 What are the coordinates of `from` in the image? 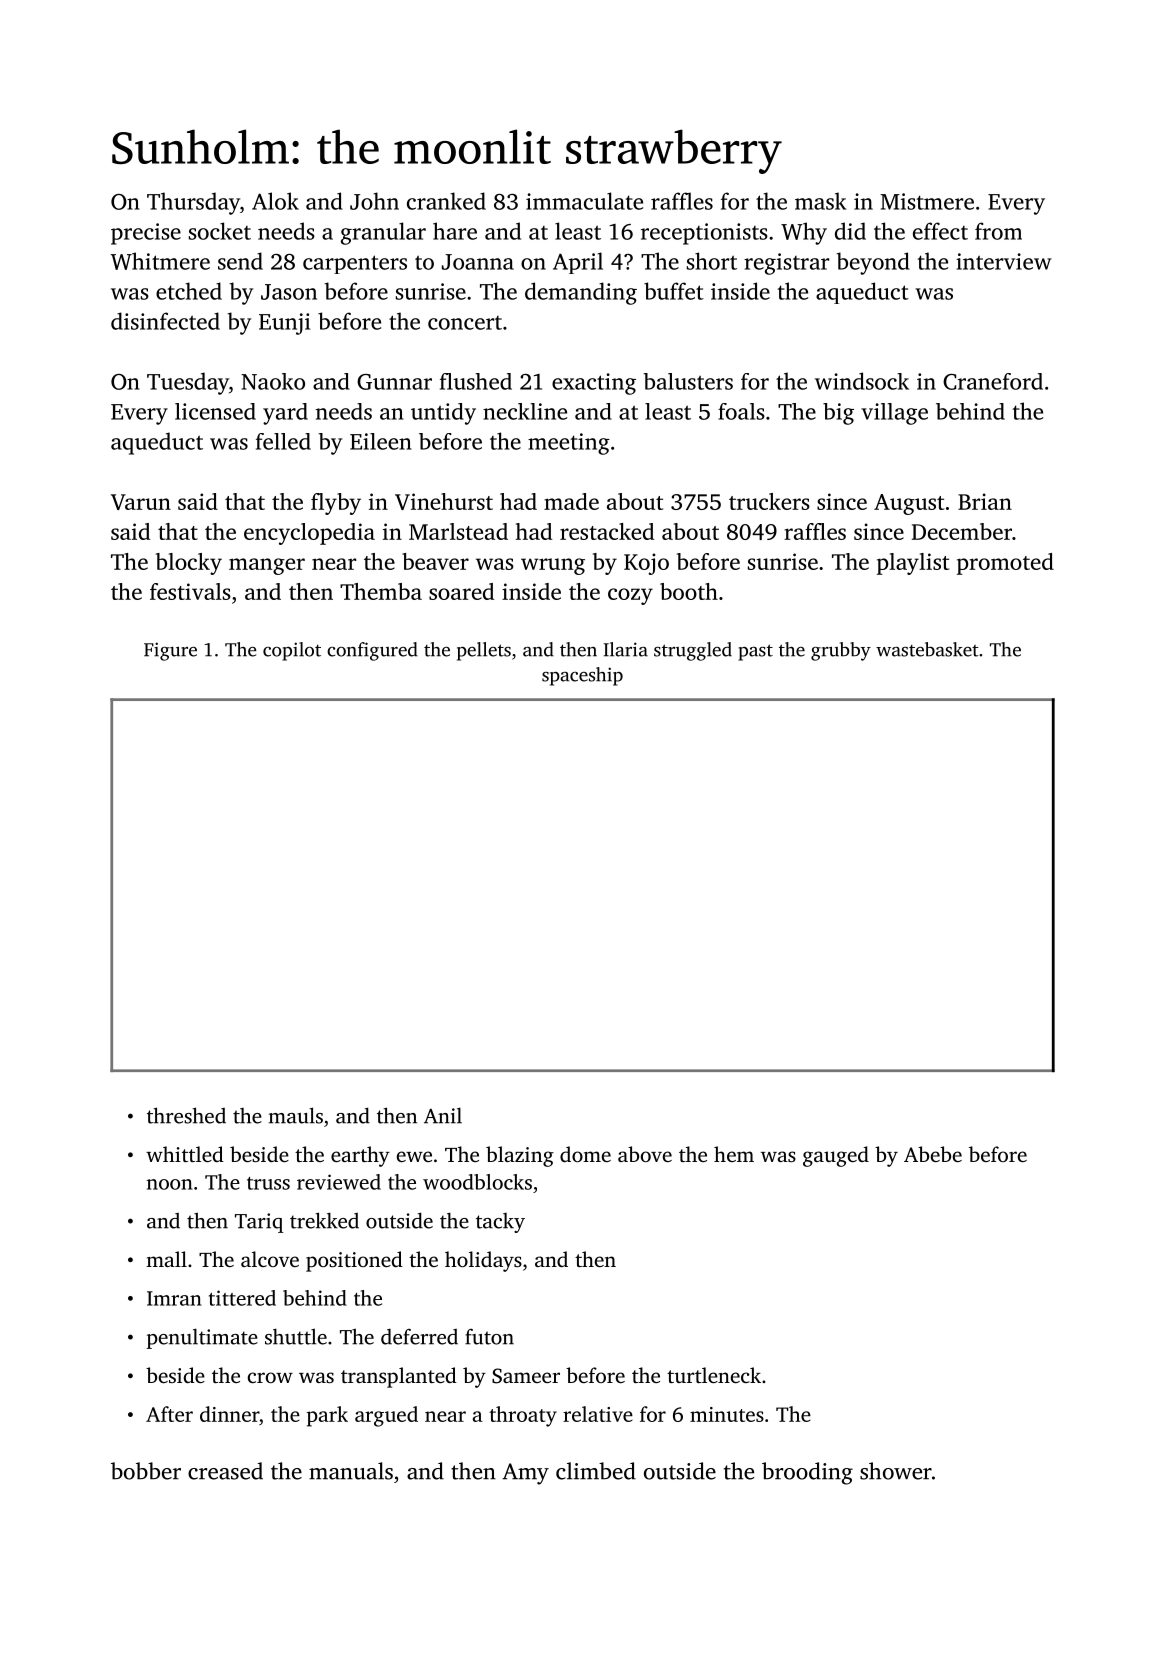 It's located at (998, 231).
